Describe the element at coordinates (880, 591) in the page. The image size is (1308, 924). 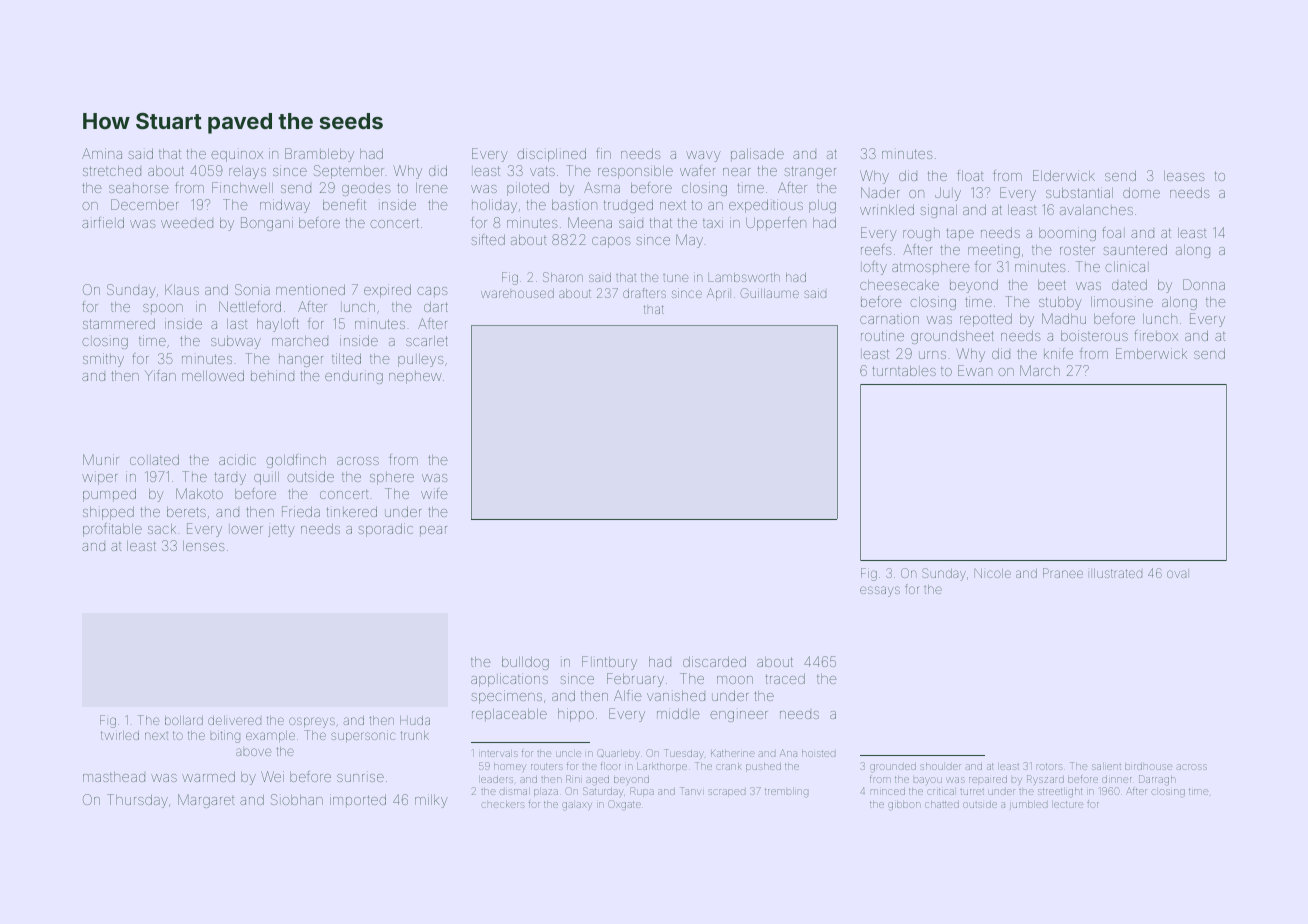
I see `essays` at that location.
